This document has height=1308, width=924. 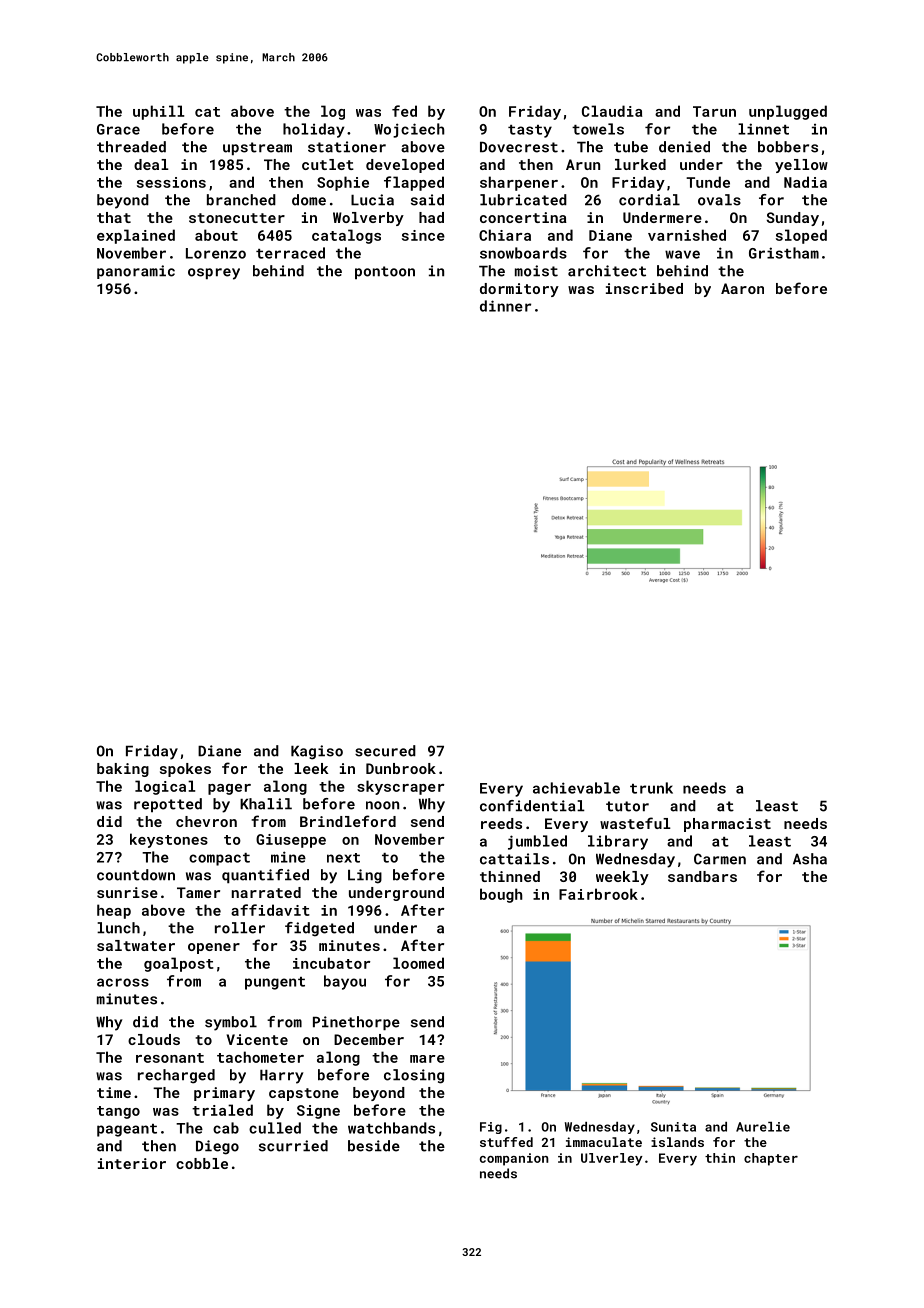 I want to click on interior, so click(x=132, y=1163).
